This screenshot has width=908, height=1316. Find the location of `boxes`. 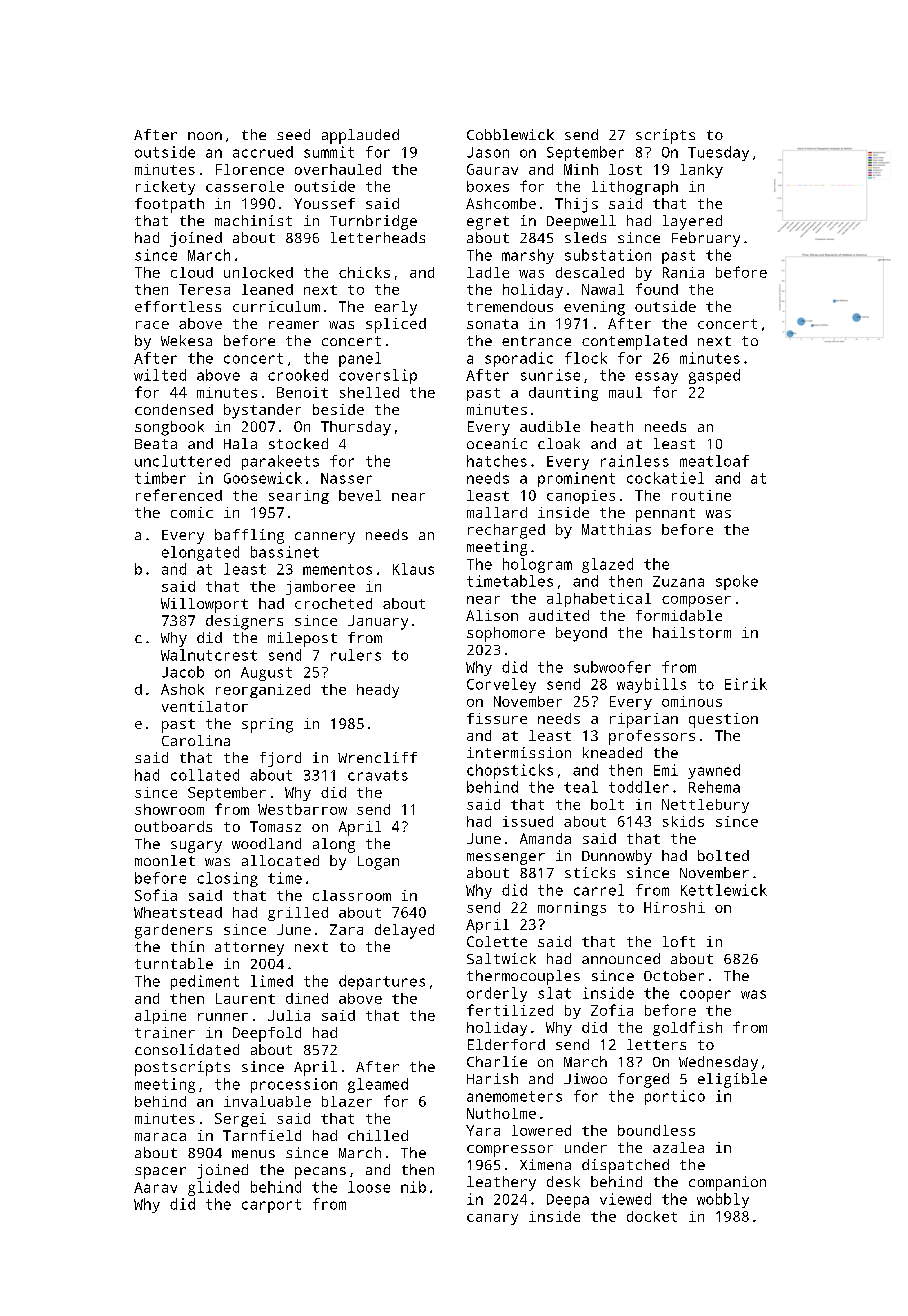

boxes is located at coordinates (488, 186).
